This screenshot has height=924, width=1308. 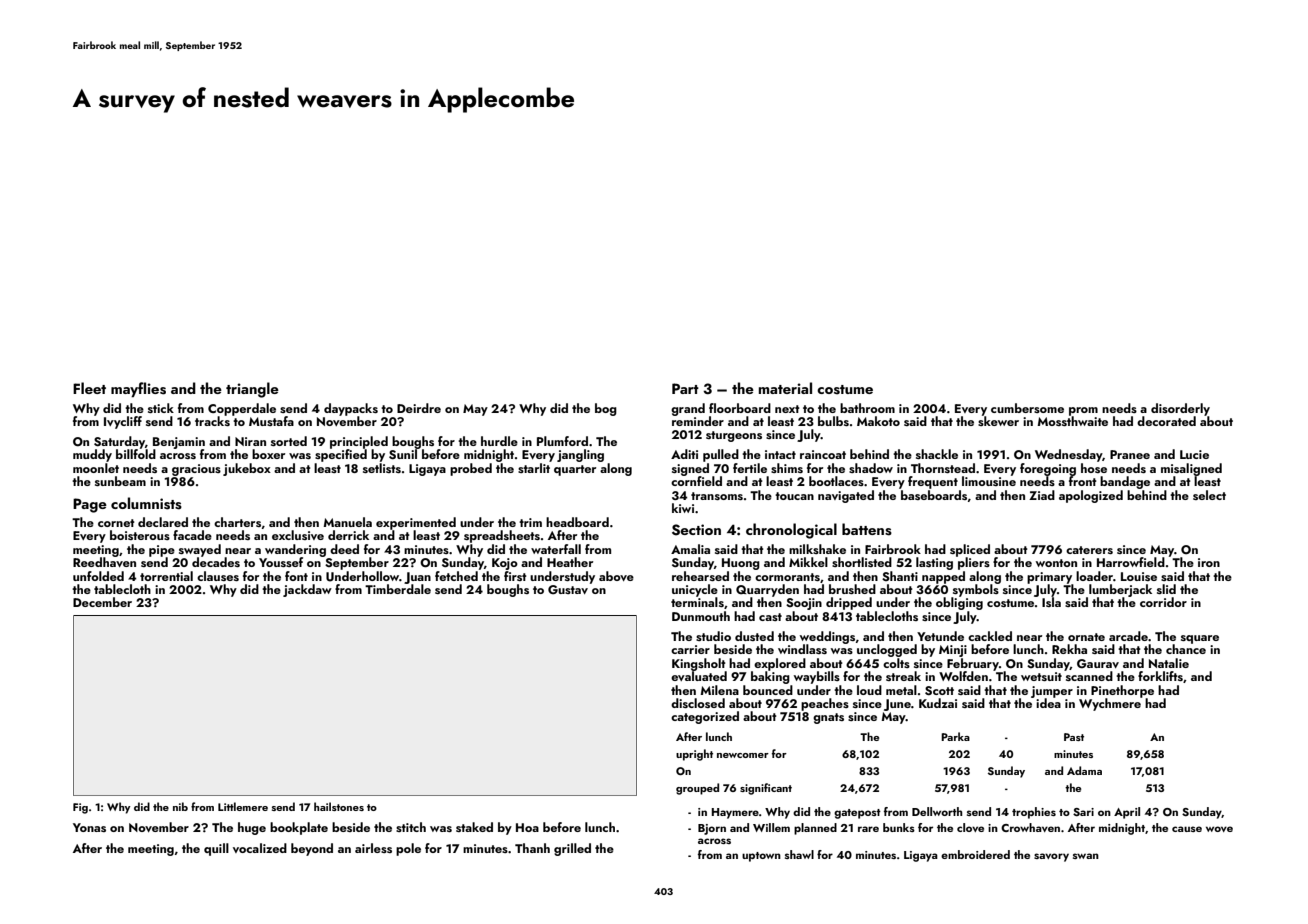 What do you see at coordinates (699, 664) in the screenshot?
I see `Kingsholt` at bounding box center [699, 664].
